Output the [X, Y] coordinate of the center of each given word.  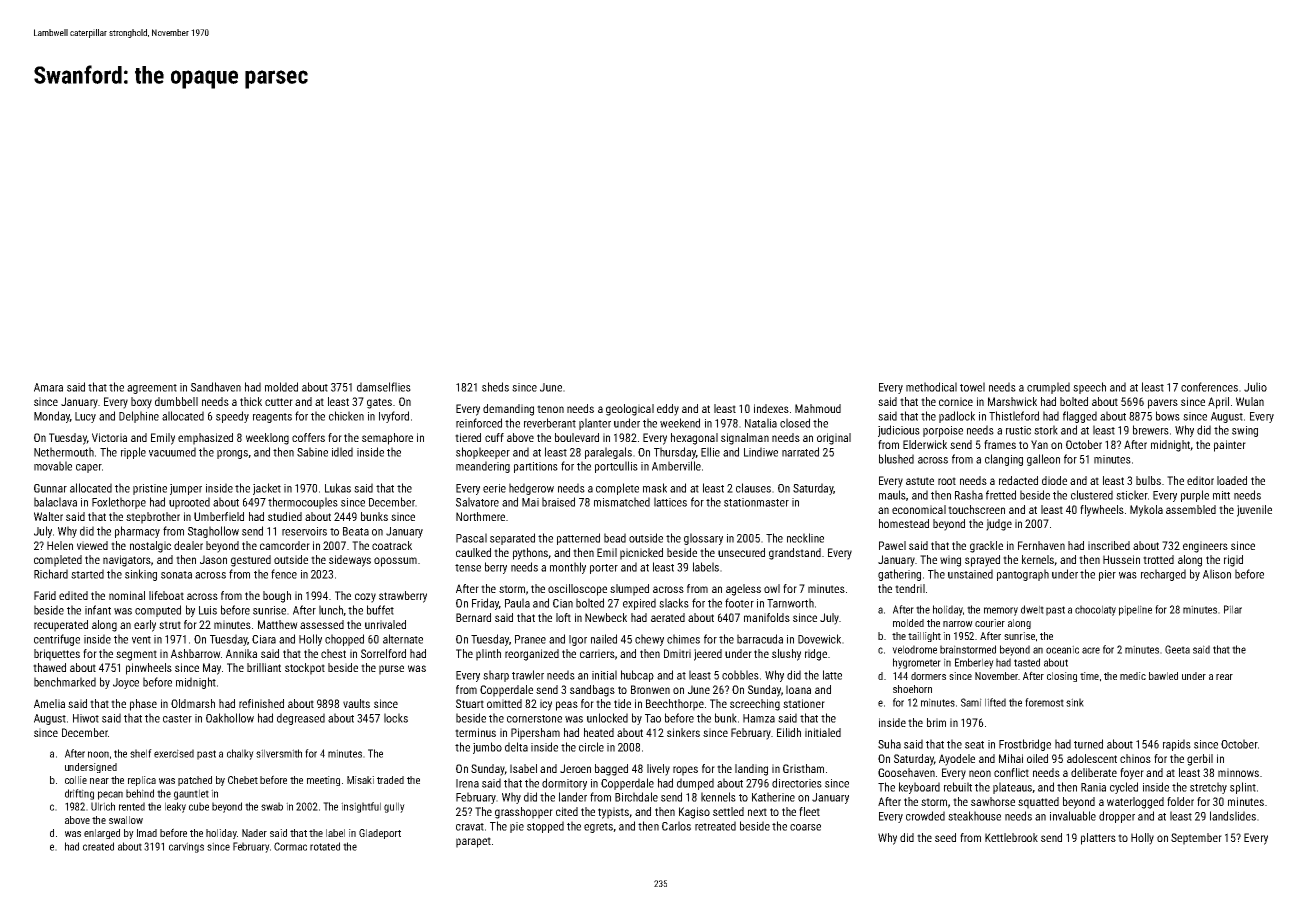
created [98, 846]
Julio [1255, 387]
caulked [473, 552]
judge [999, 525]
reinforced [479, 423]
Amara [48, 387]
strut [170, 625]
